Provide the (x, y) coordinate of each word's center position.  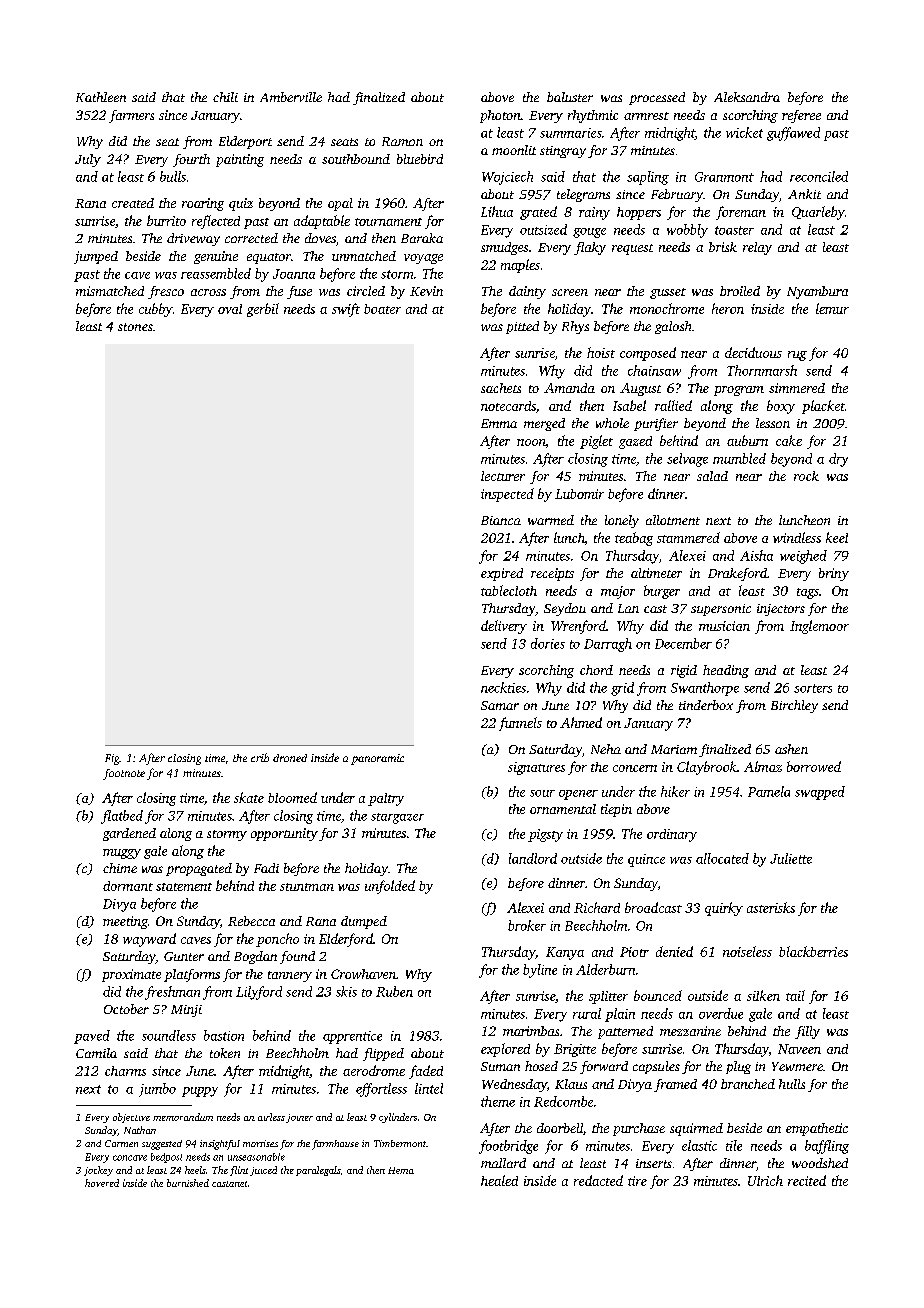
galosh (673, 327)
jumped (96, 257)
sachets (501, 388)
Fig (112, 759)
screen (570, 292)
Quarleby (818, 213)
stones (135, 327)
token (225, 1053)
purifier (656, 424)
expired (502, 574)
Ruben (394, 991)
